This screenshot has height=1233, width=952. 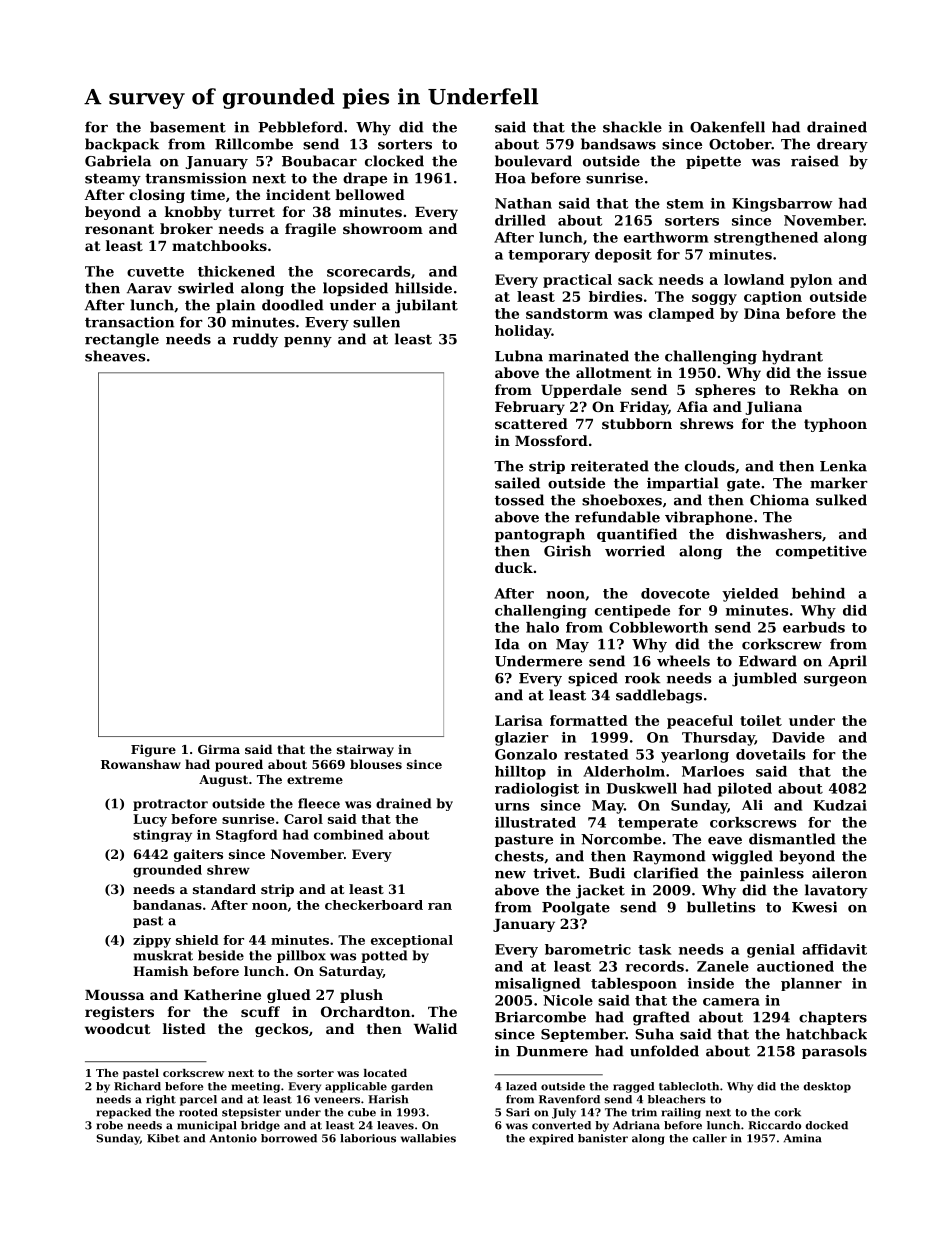 What do you see at coordinates (300, 127) in the screenshot?
I see `Pebbleford` at bounding box center [300, 127].
